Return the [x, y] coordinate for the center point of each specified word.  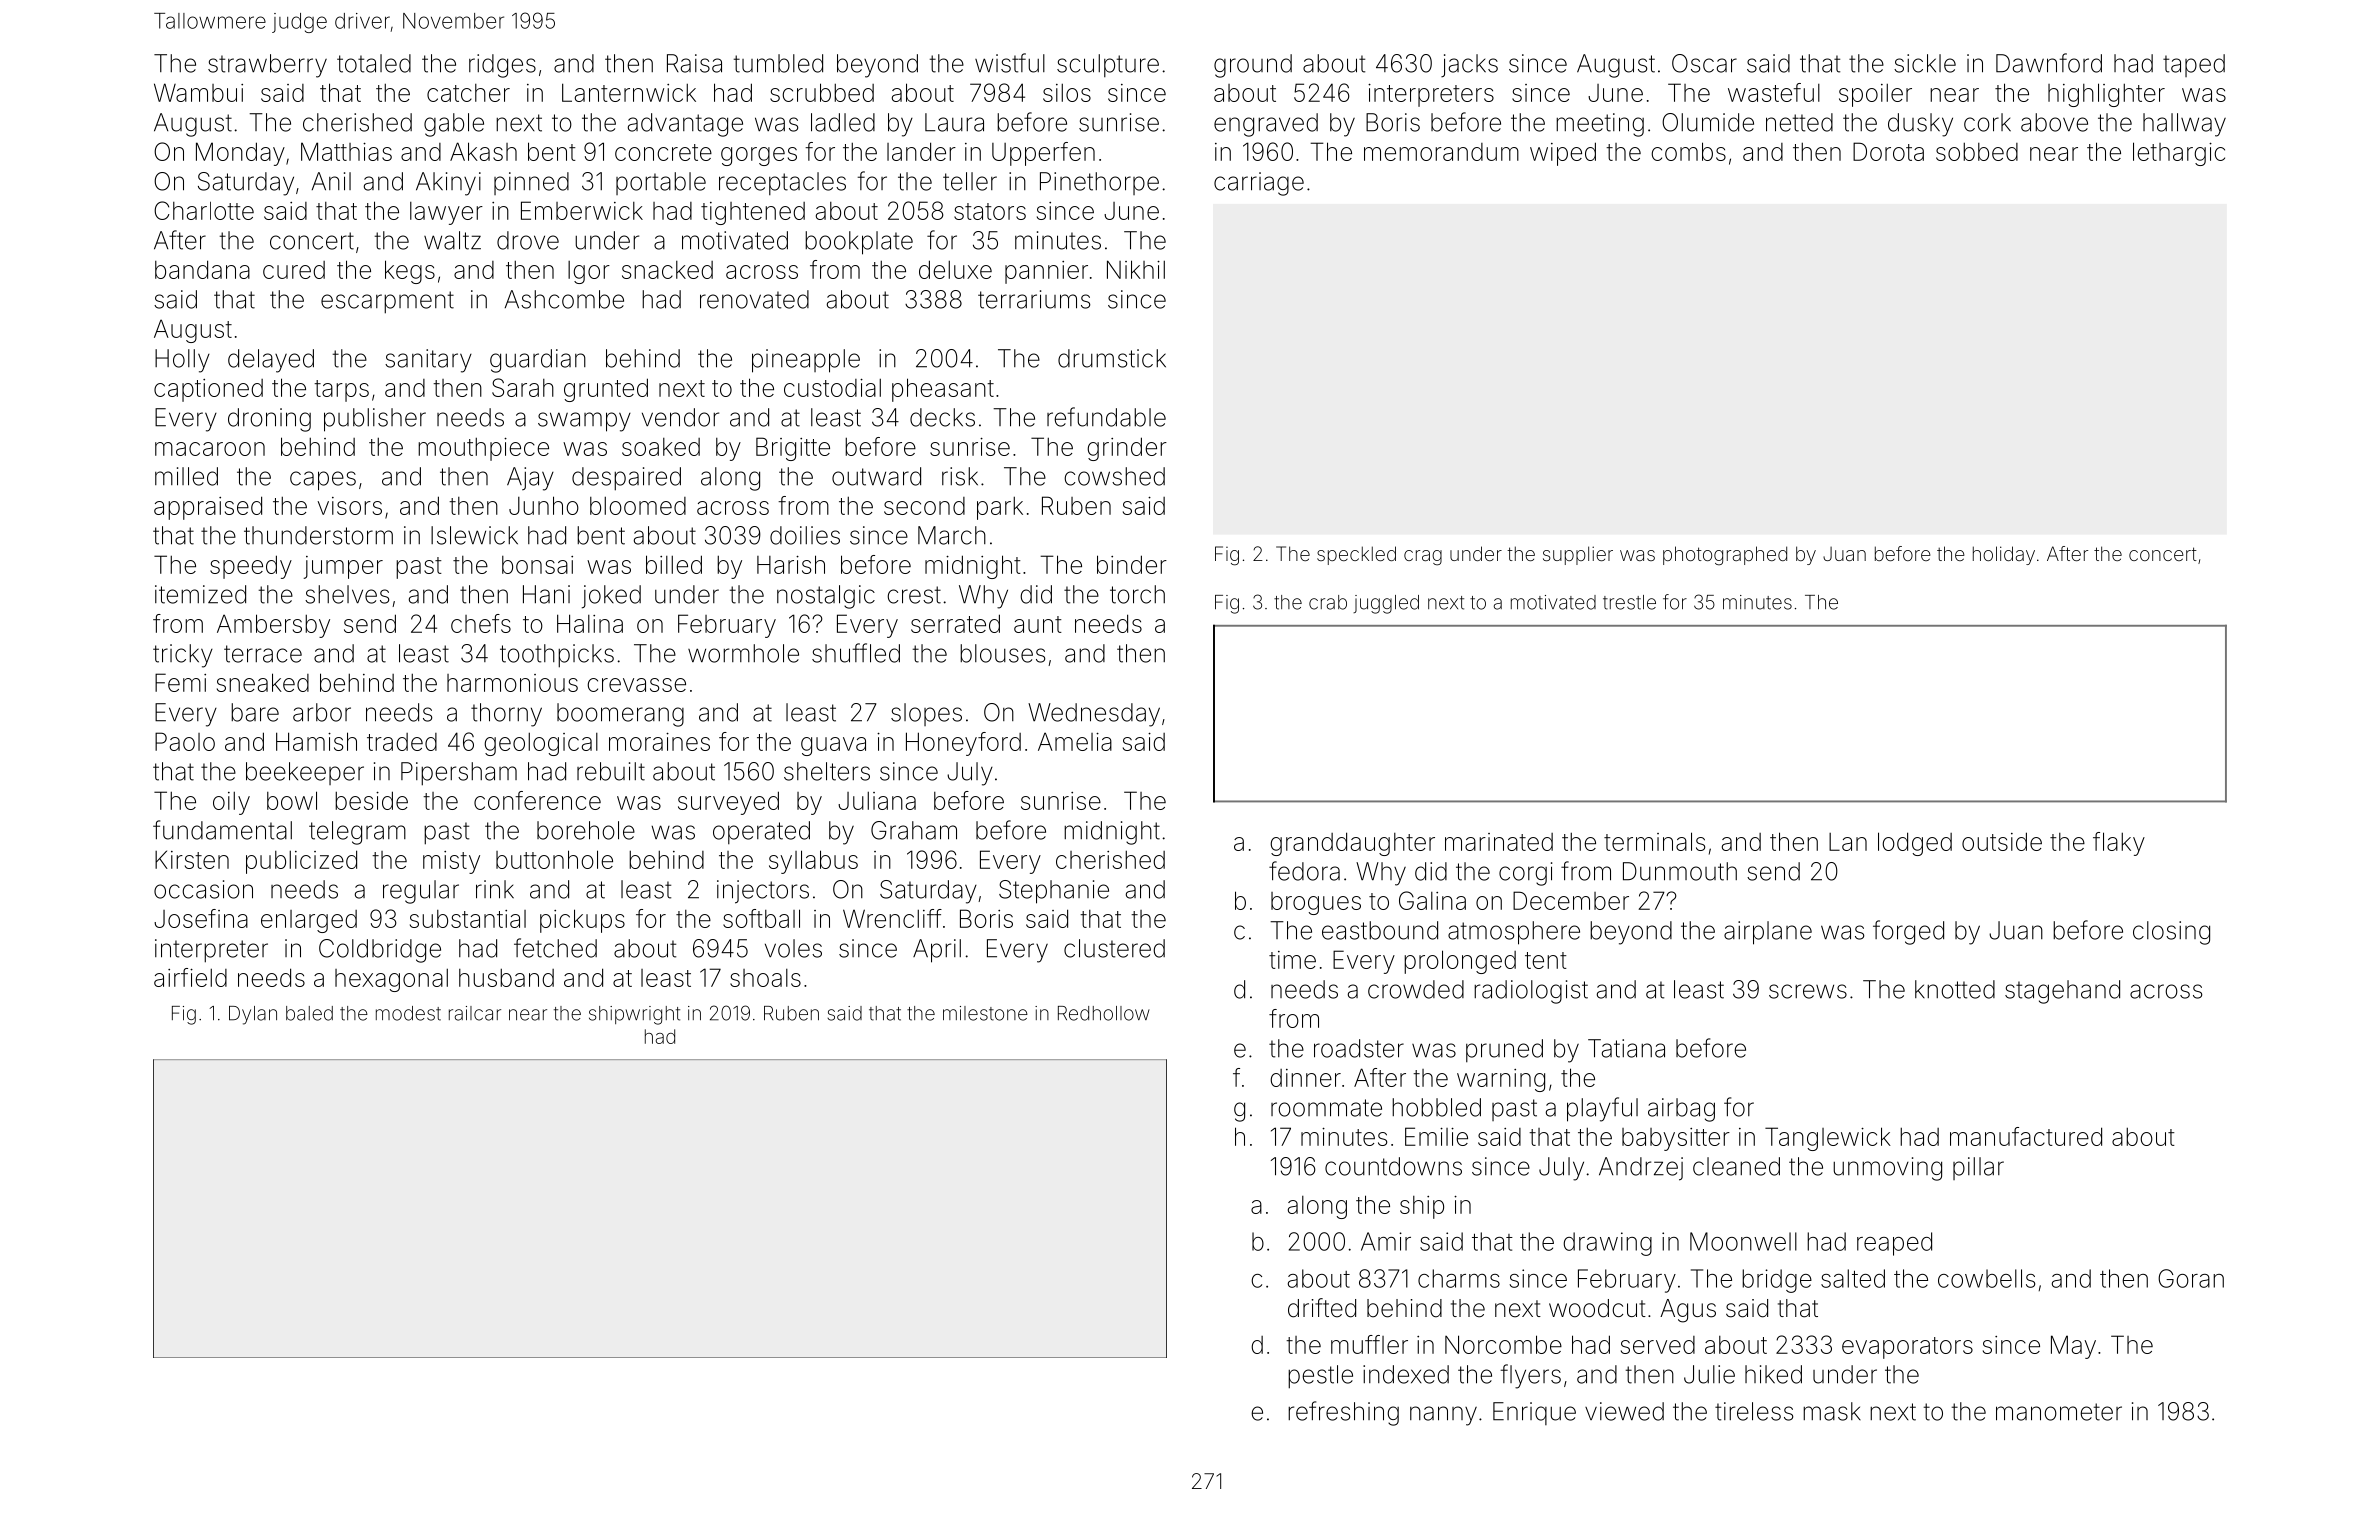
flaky [2119, 844]
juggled [1386, 604]
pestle [1320, 1377]
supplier [1578, 555]
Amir [1386, 1241]
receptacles [782, 183]
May [2073, 1347]
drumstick [1112, 358]
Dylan [253, 1015]
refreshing [1343, 1413]
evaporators [1907, 1348]
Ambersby [273, 626]
